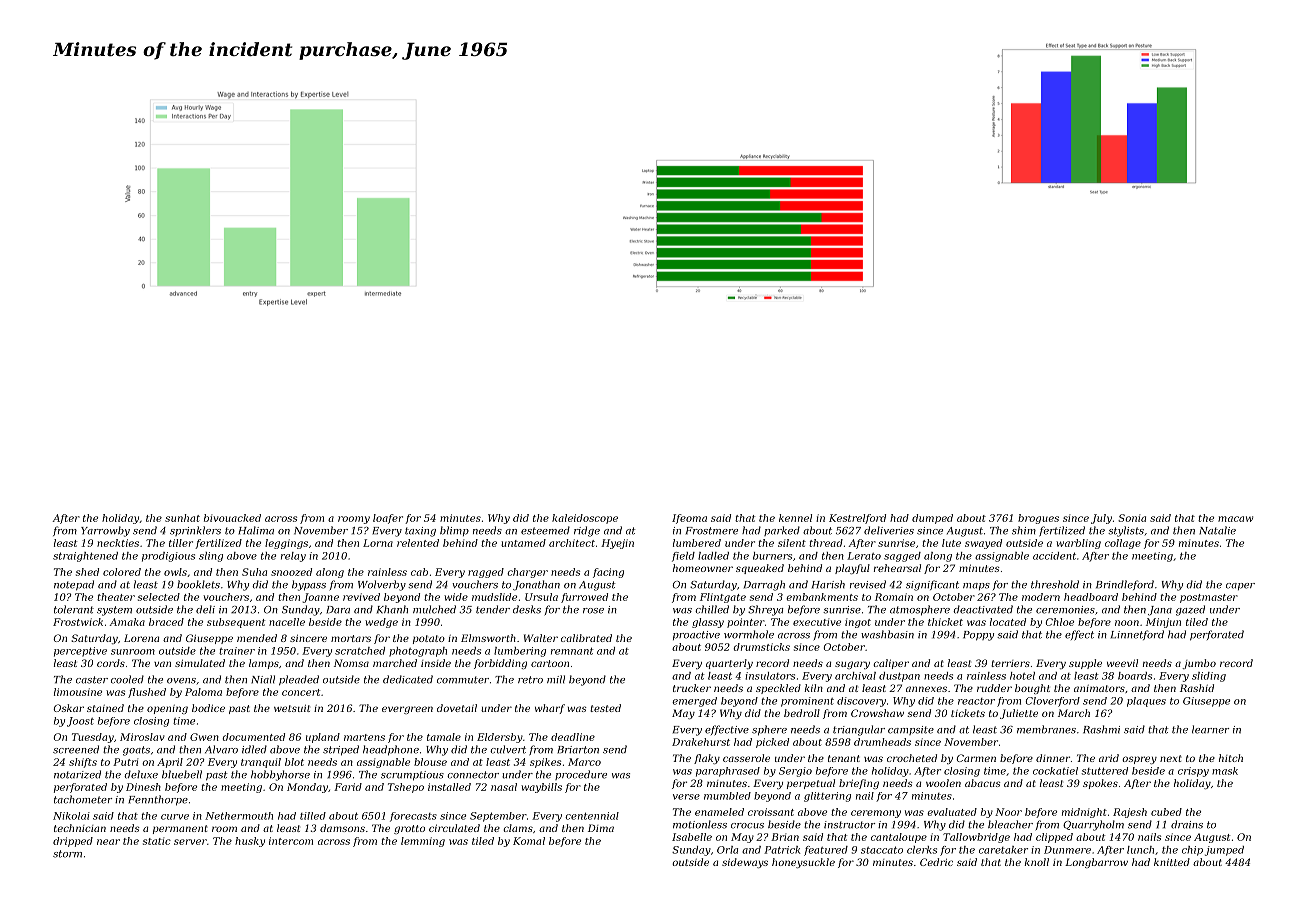  Describe the element at coordinates (1199, 664) in the screenshot. I see `jumbo` at that location.
